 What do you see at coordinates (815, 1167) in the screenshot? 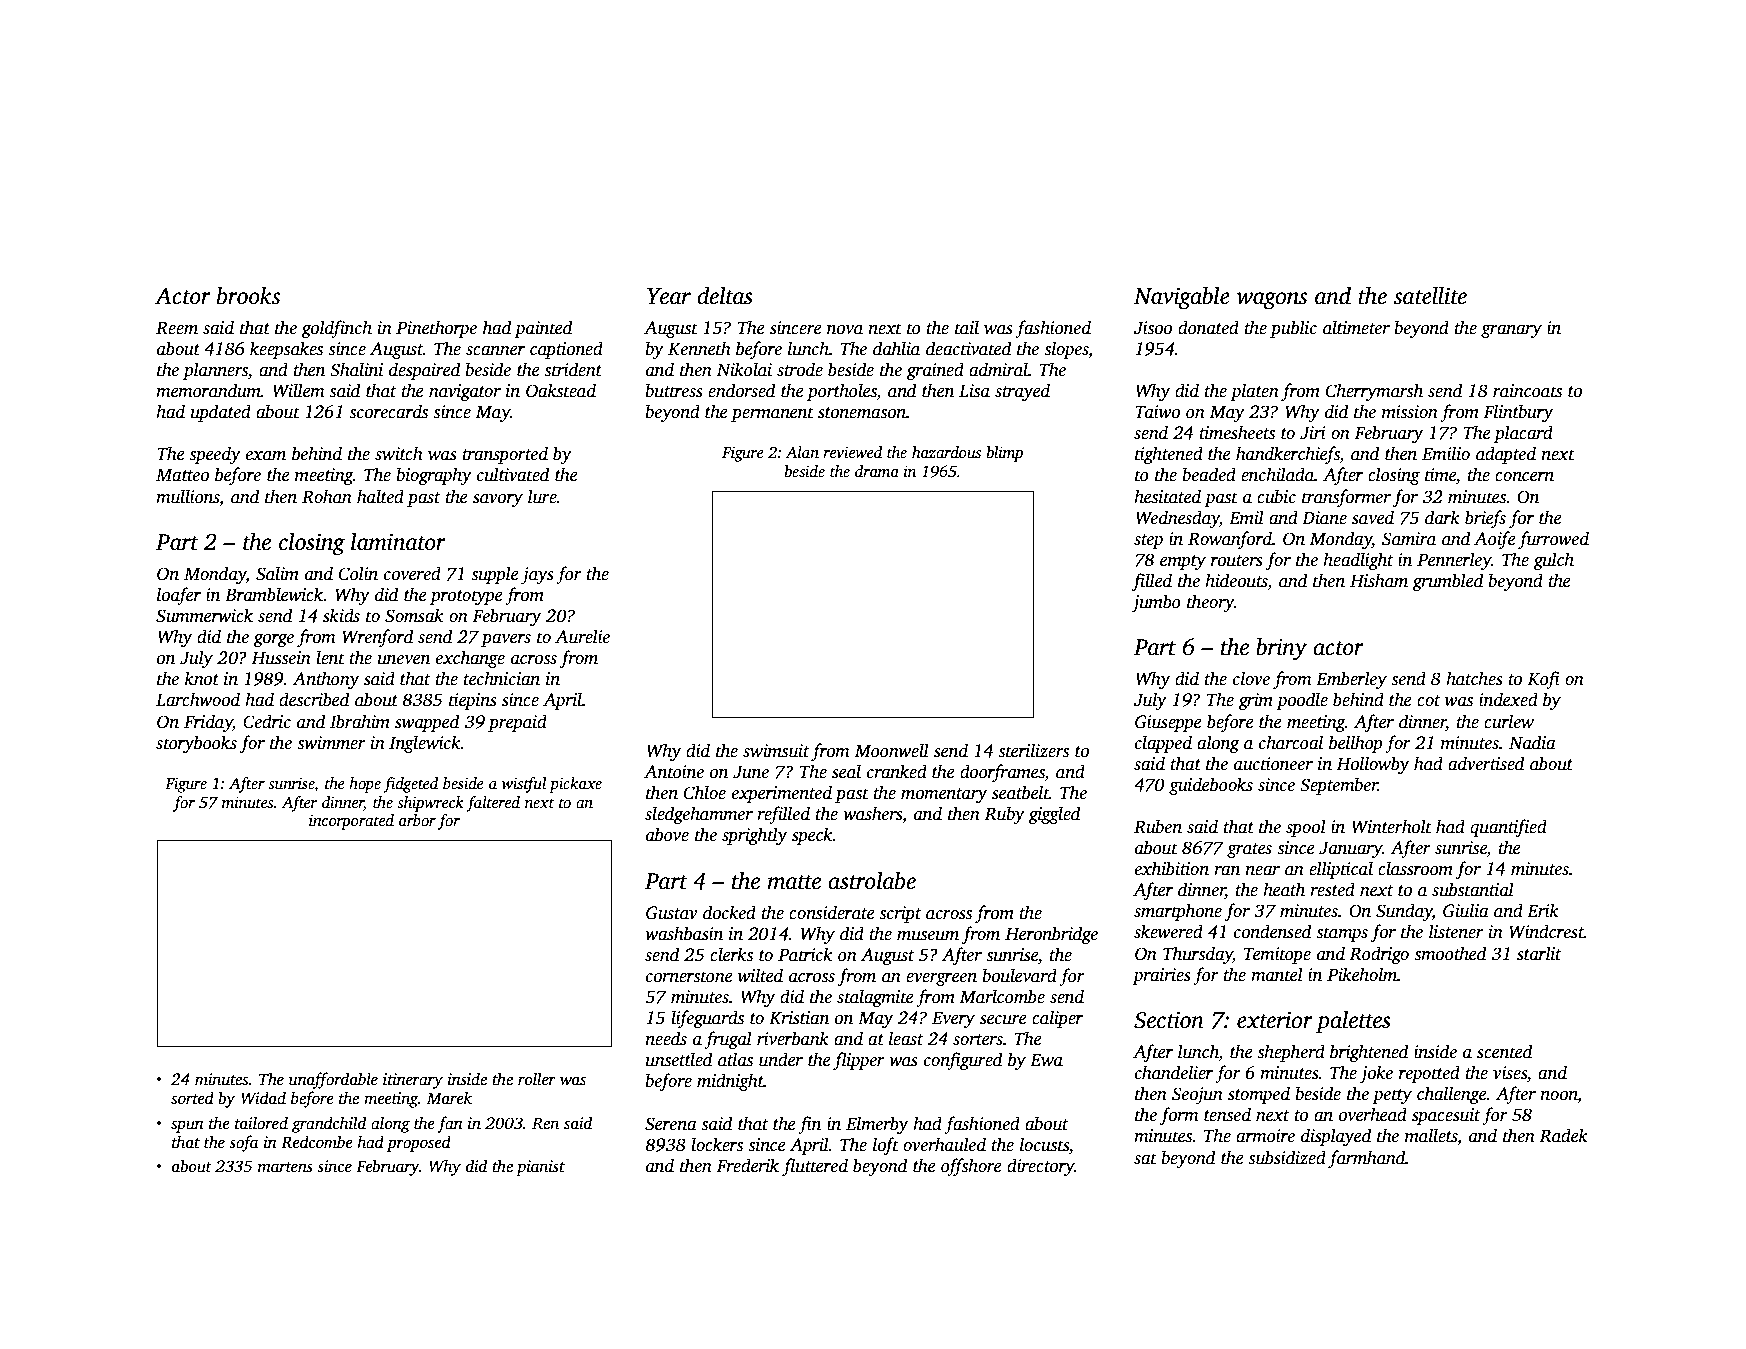
I see `fluttered` at bounding box center [815, 1167].
